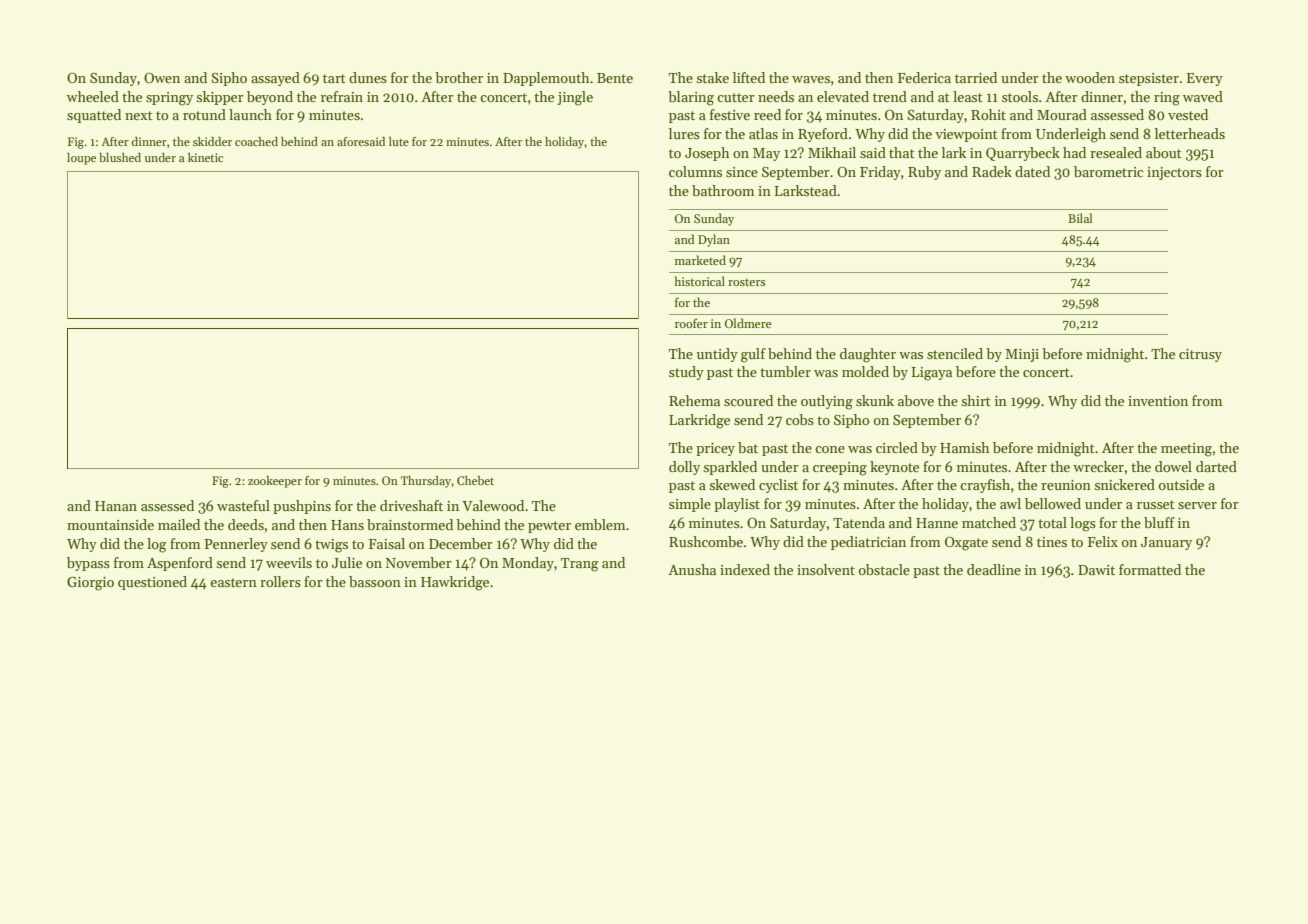  What do you see at coordinates (162, 77) in the page?
I see `Owen` at bounding box center [162, 77].
